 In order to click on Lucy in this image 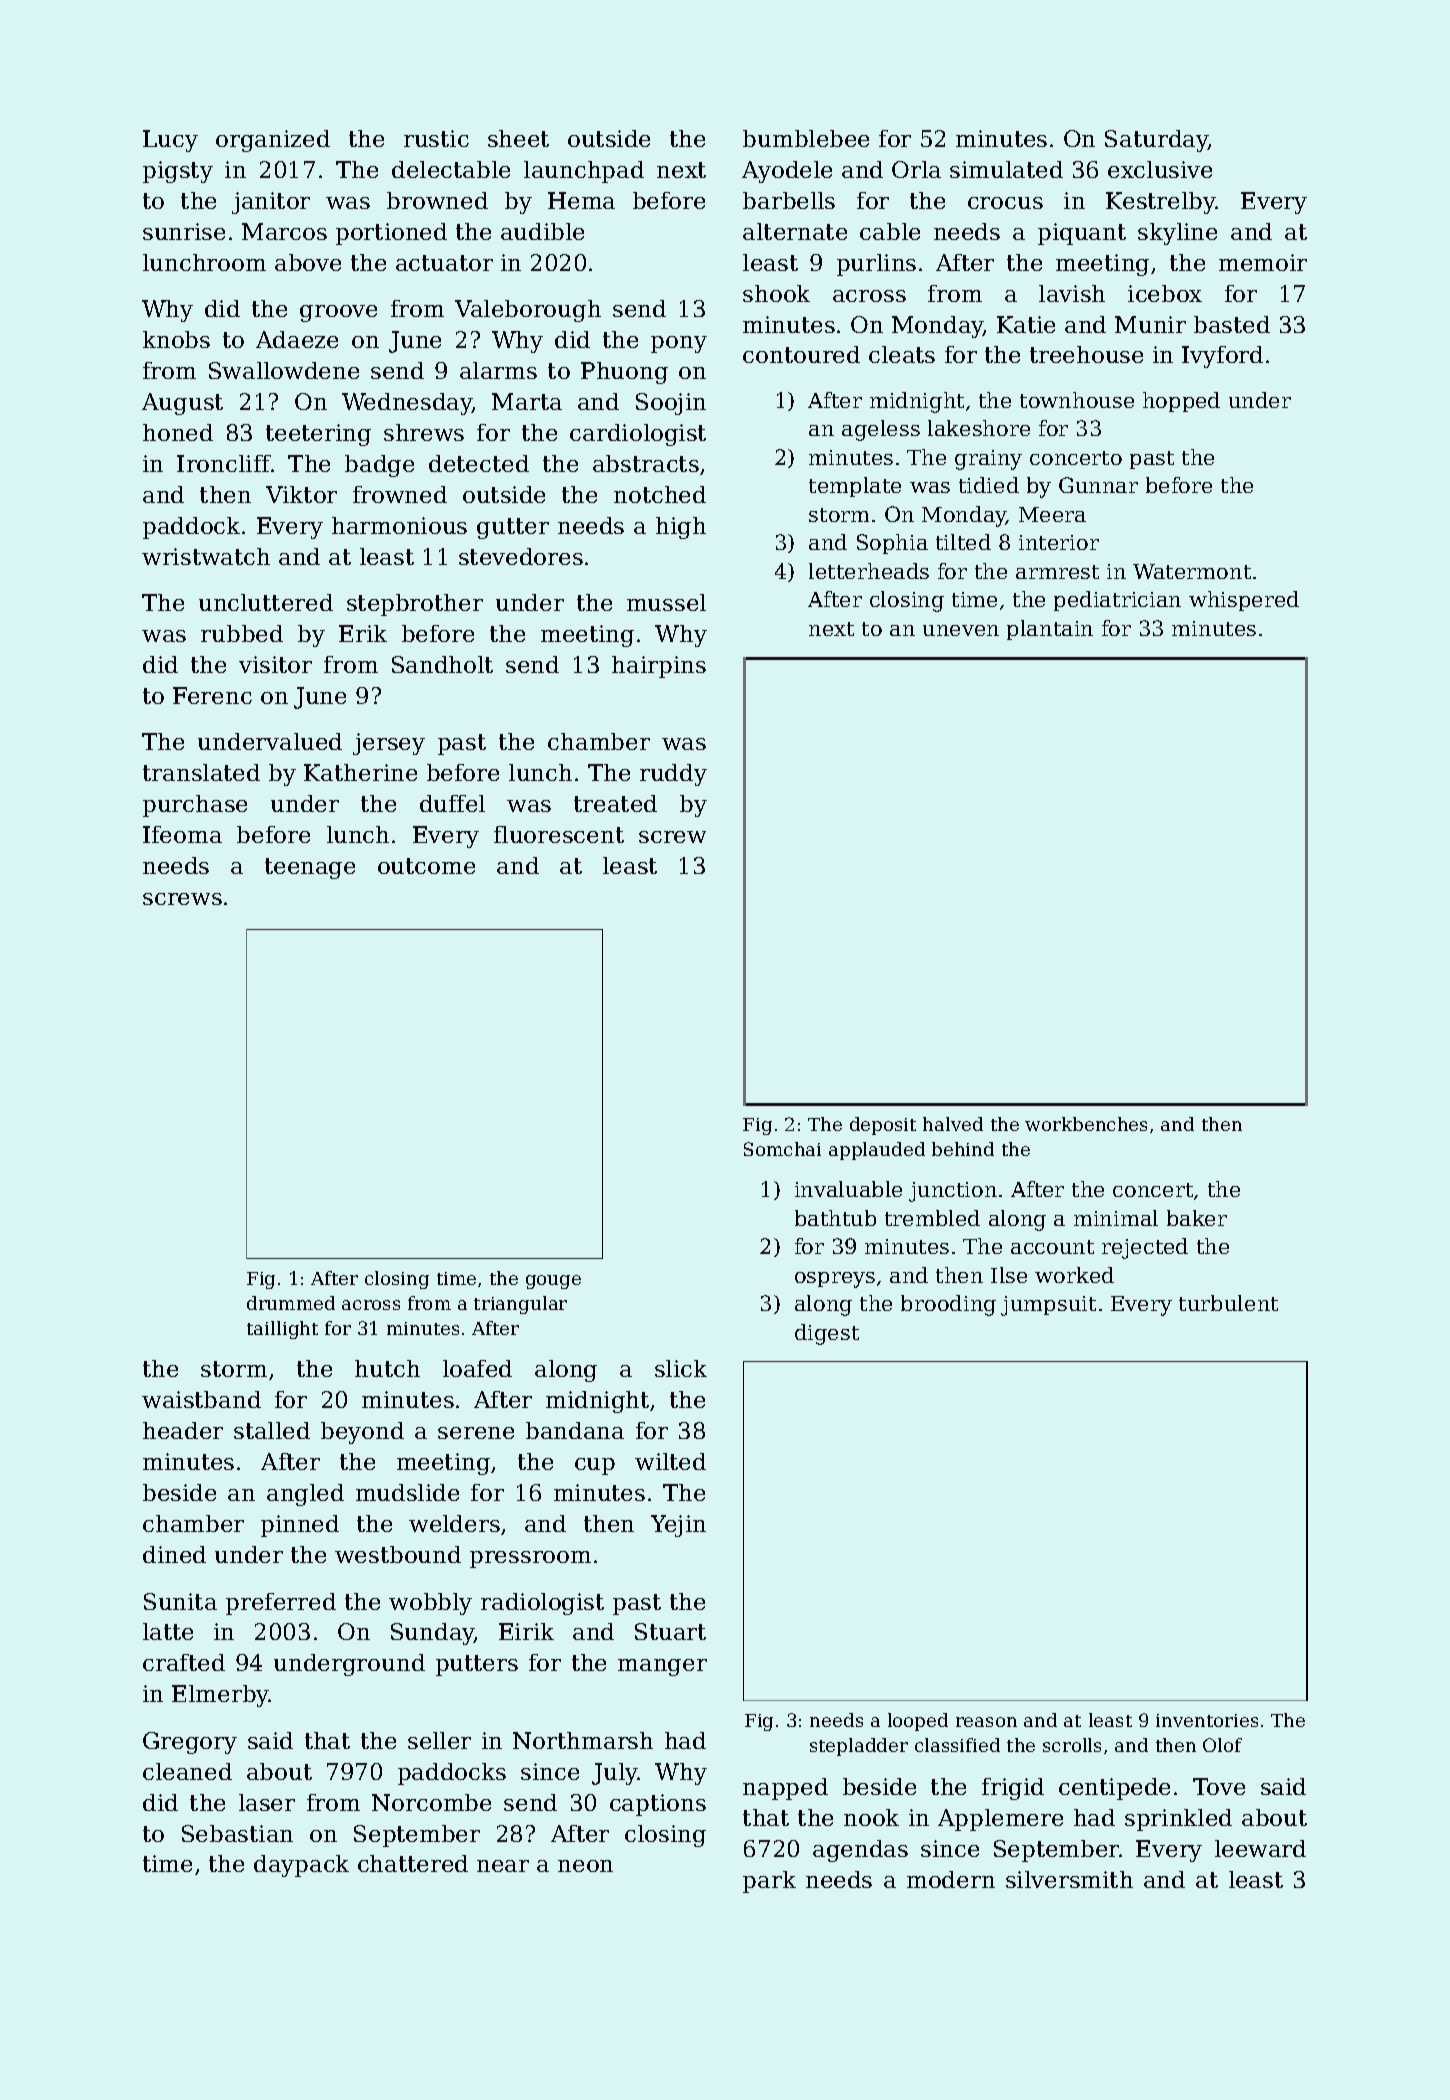, I will do `click(170, 141)`.
